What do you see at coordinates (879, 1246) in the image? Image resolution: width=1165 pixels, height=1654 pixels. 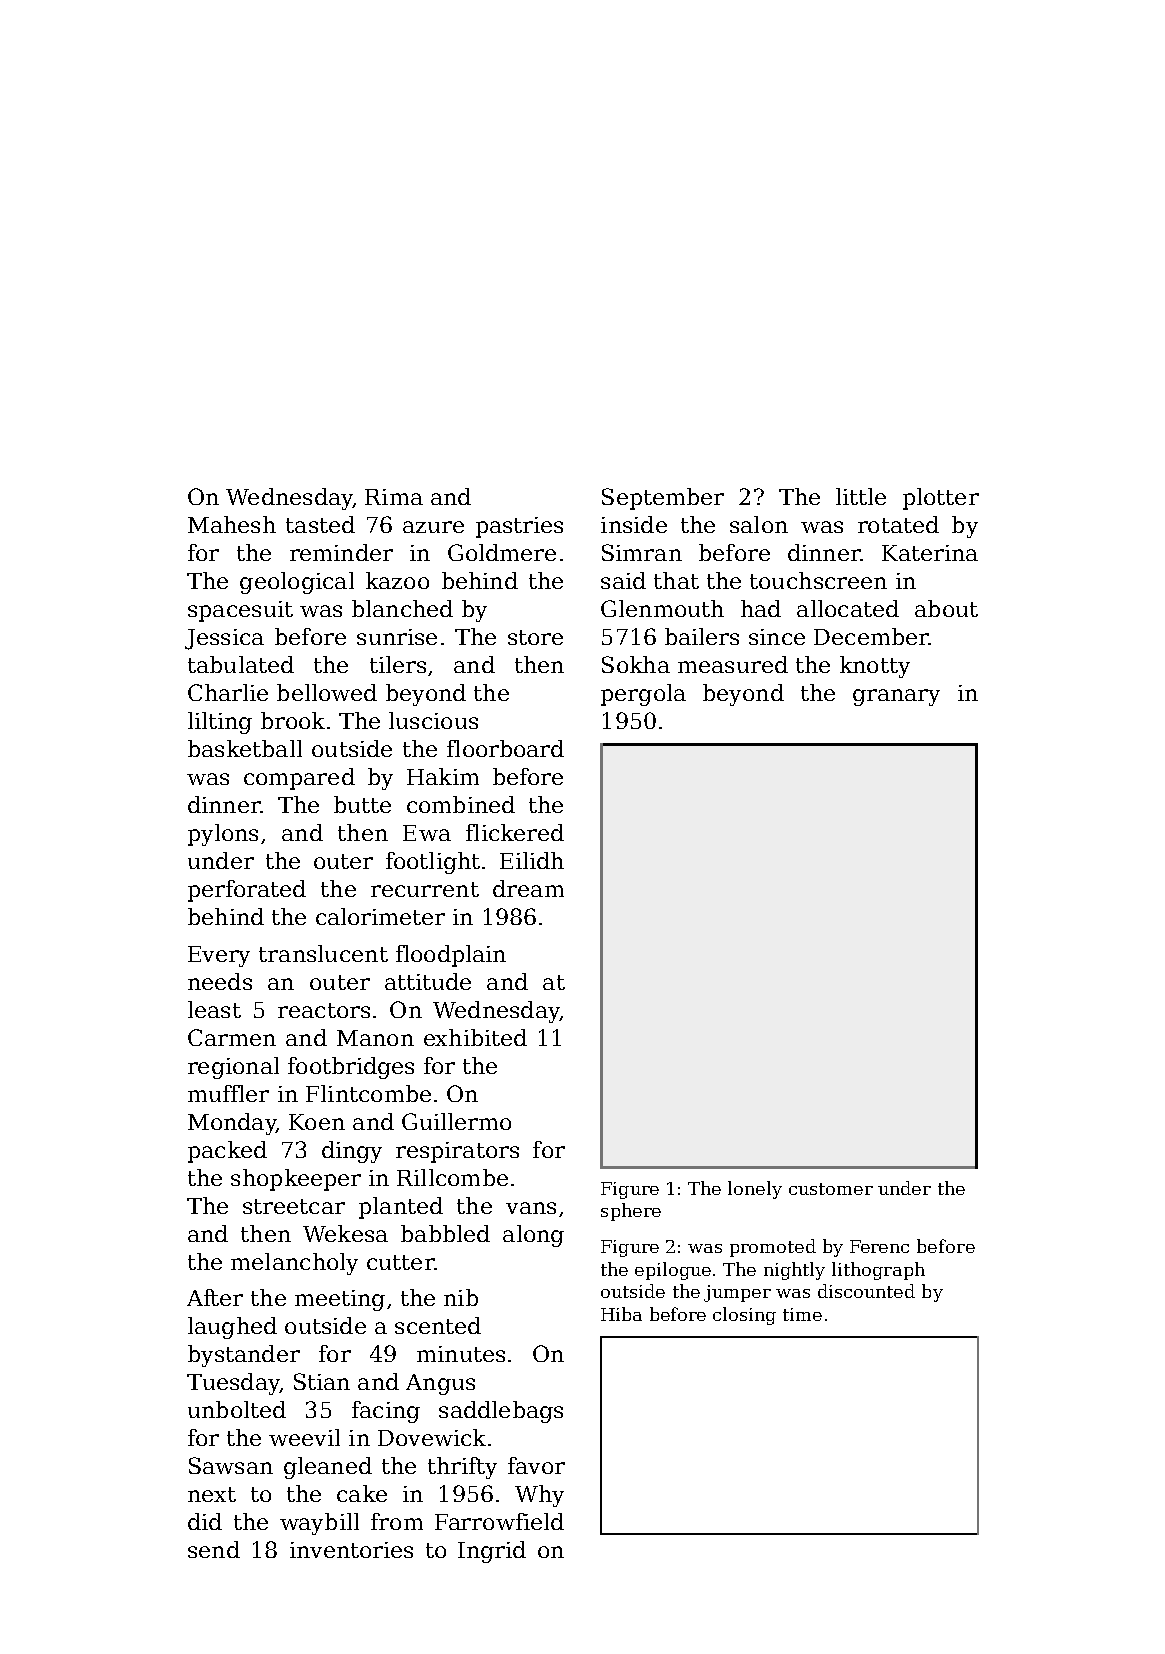 I see `Ferenc` at bounding box center [879, 1246].
